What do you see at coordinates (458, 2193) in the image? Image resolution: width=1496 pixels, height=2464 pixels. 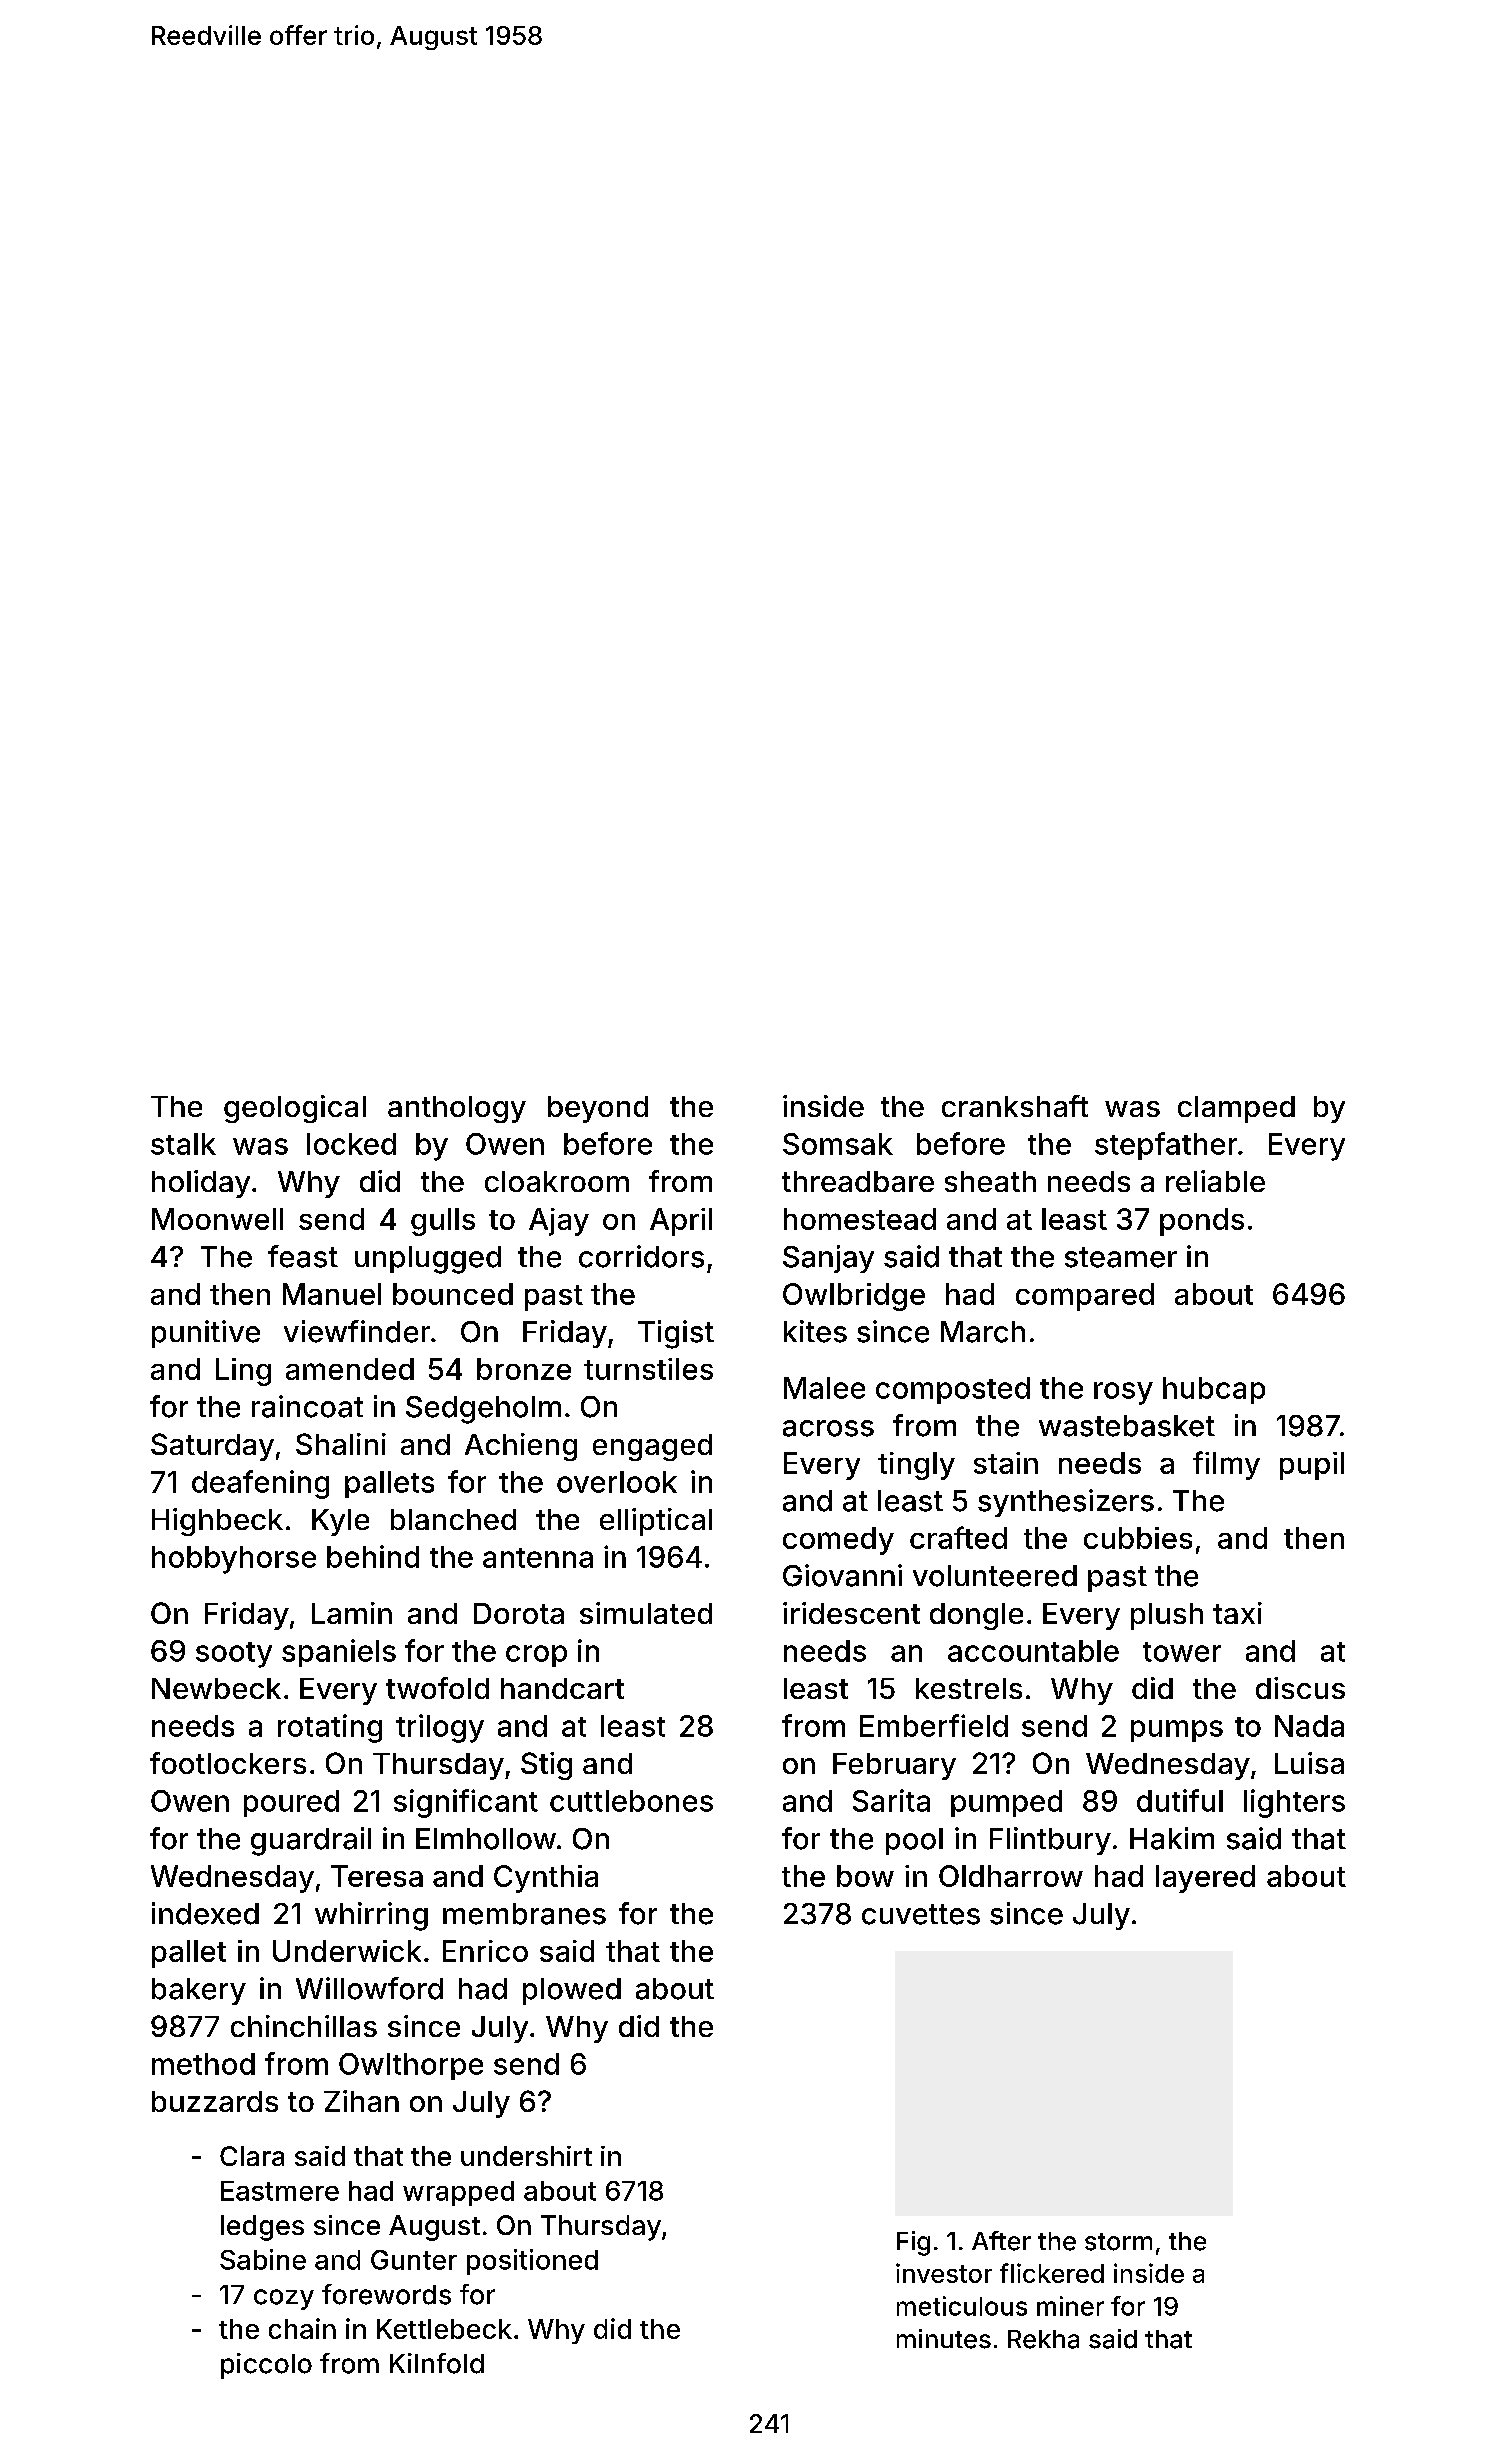 I see `wrapped` at bounding box center [458, 2193].
